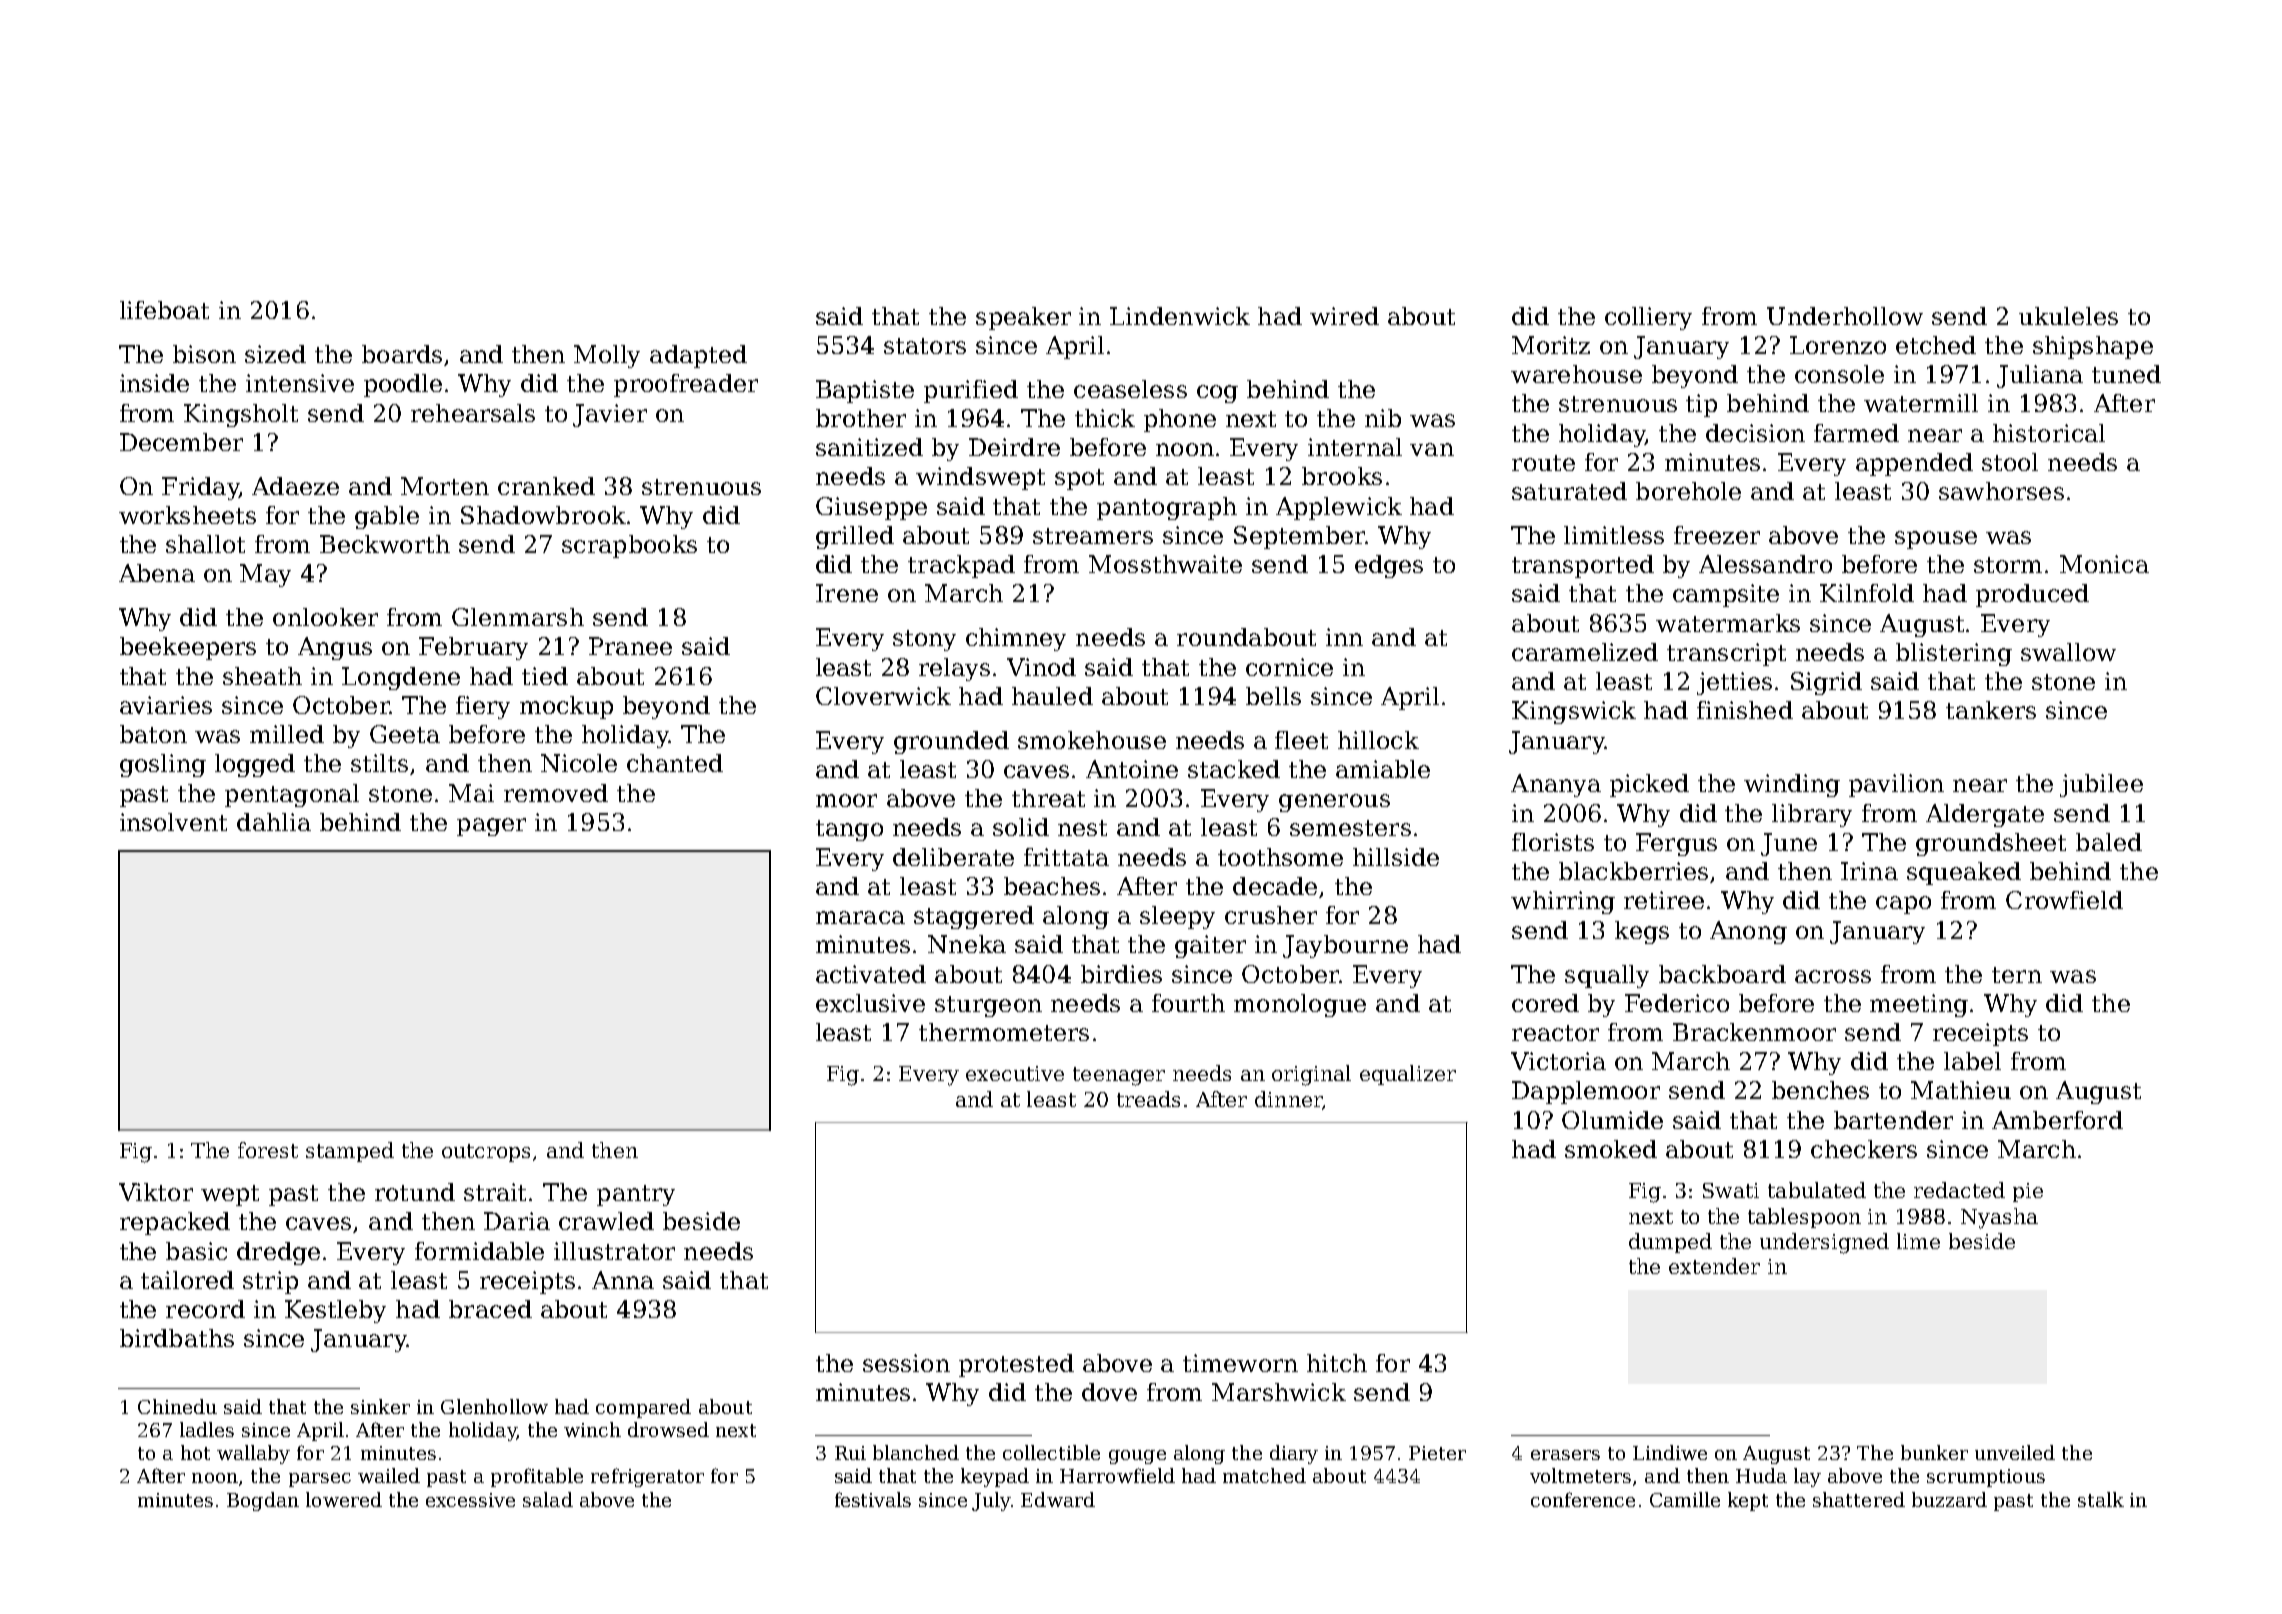 This screenshot has height=1614, width=2282. What do you see at coordinates (1903, 905) in the screenshot?
I see `capo` at bounding box center [1903, 905].
